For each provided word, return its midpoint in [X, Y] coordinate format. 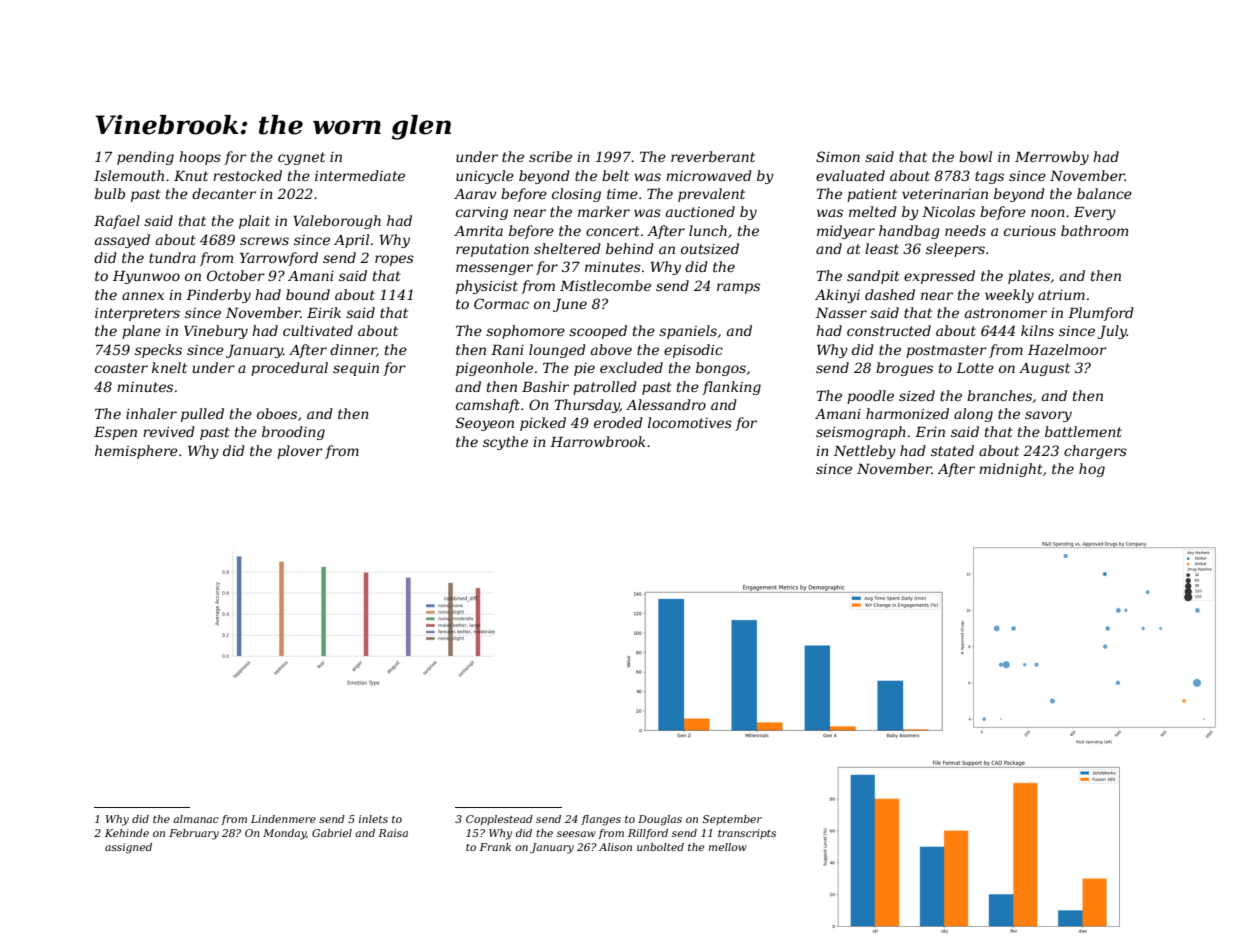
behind [630, 248]
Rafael [117, 222]
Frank [495, 847]
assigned [128, 848]
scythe [505, 443]
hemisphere [136, 452]
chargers [1095, 452]
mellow [727, 847]
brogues [904, 369]
